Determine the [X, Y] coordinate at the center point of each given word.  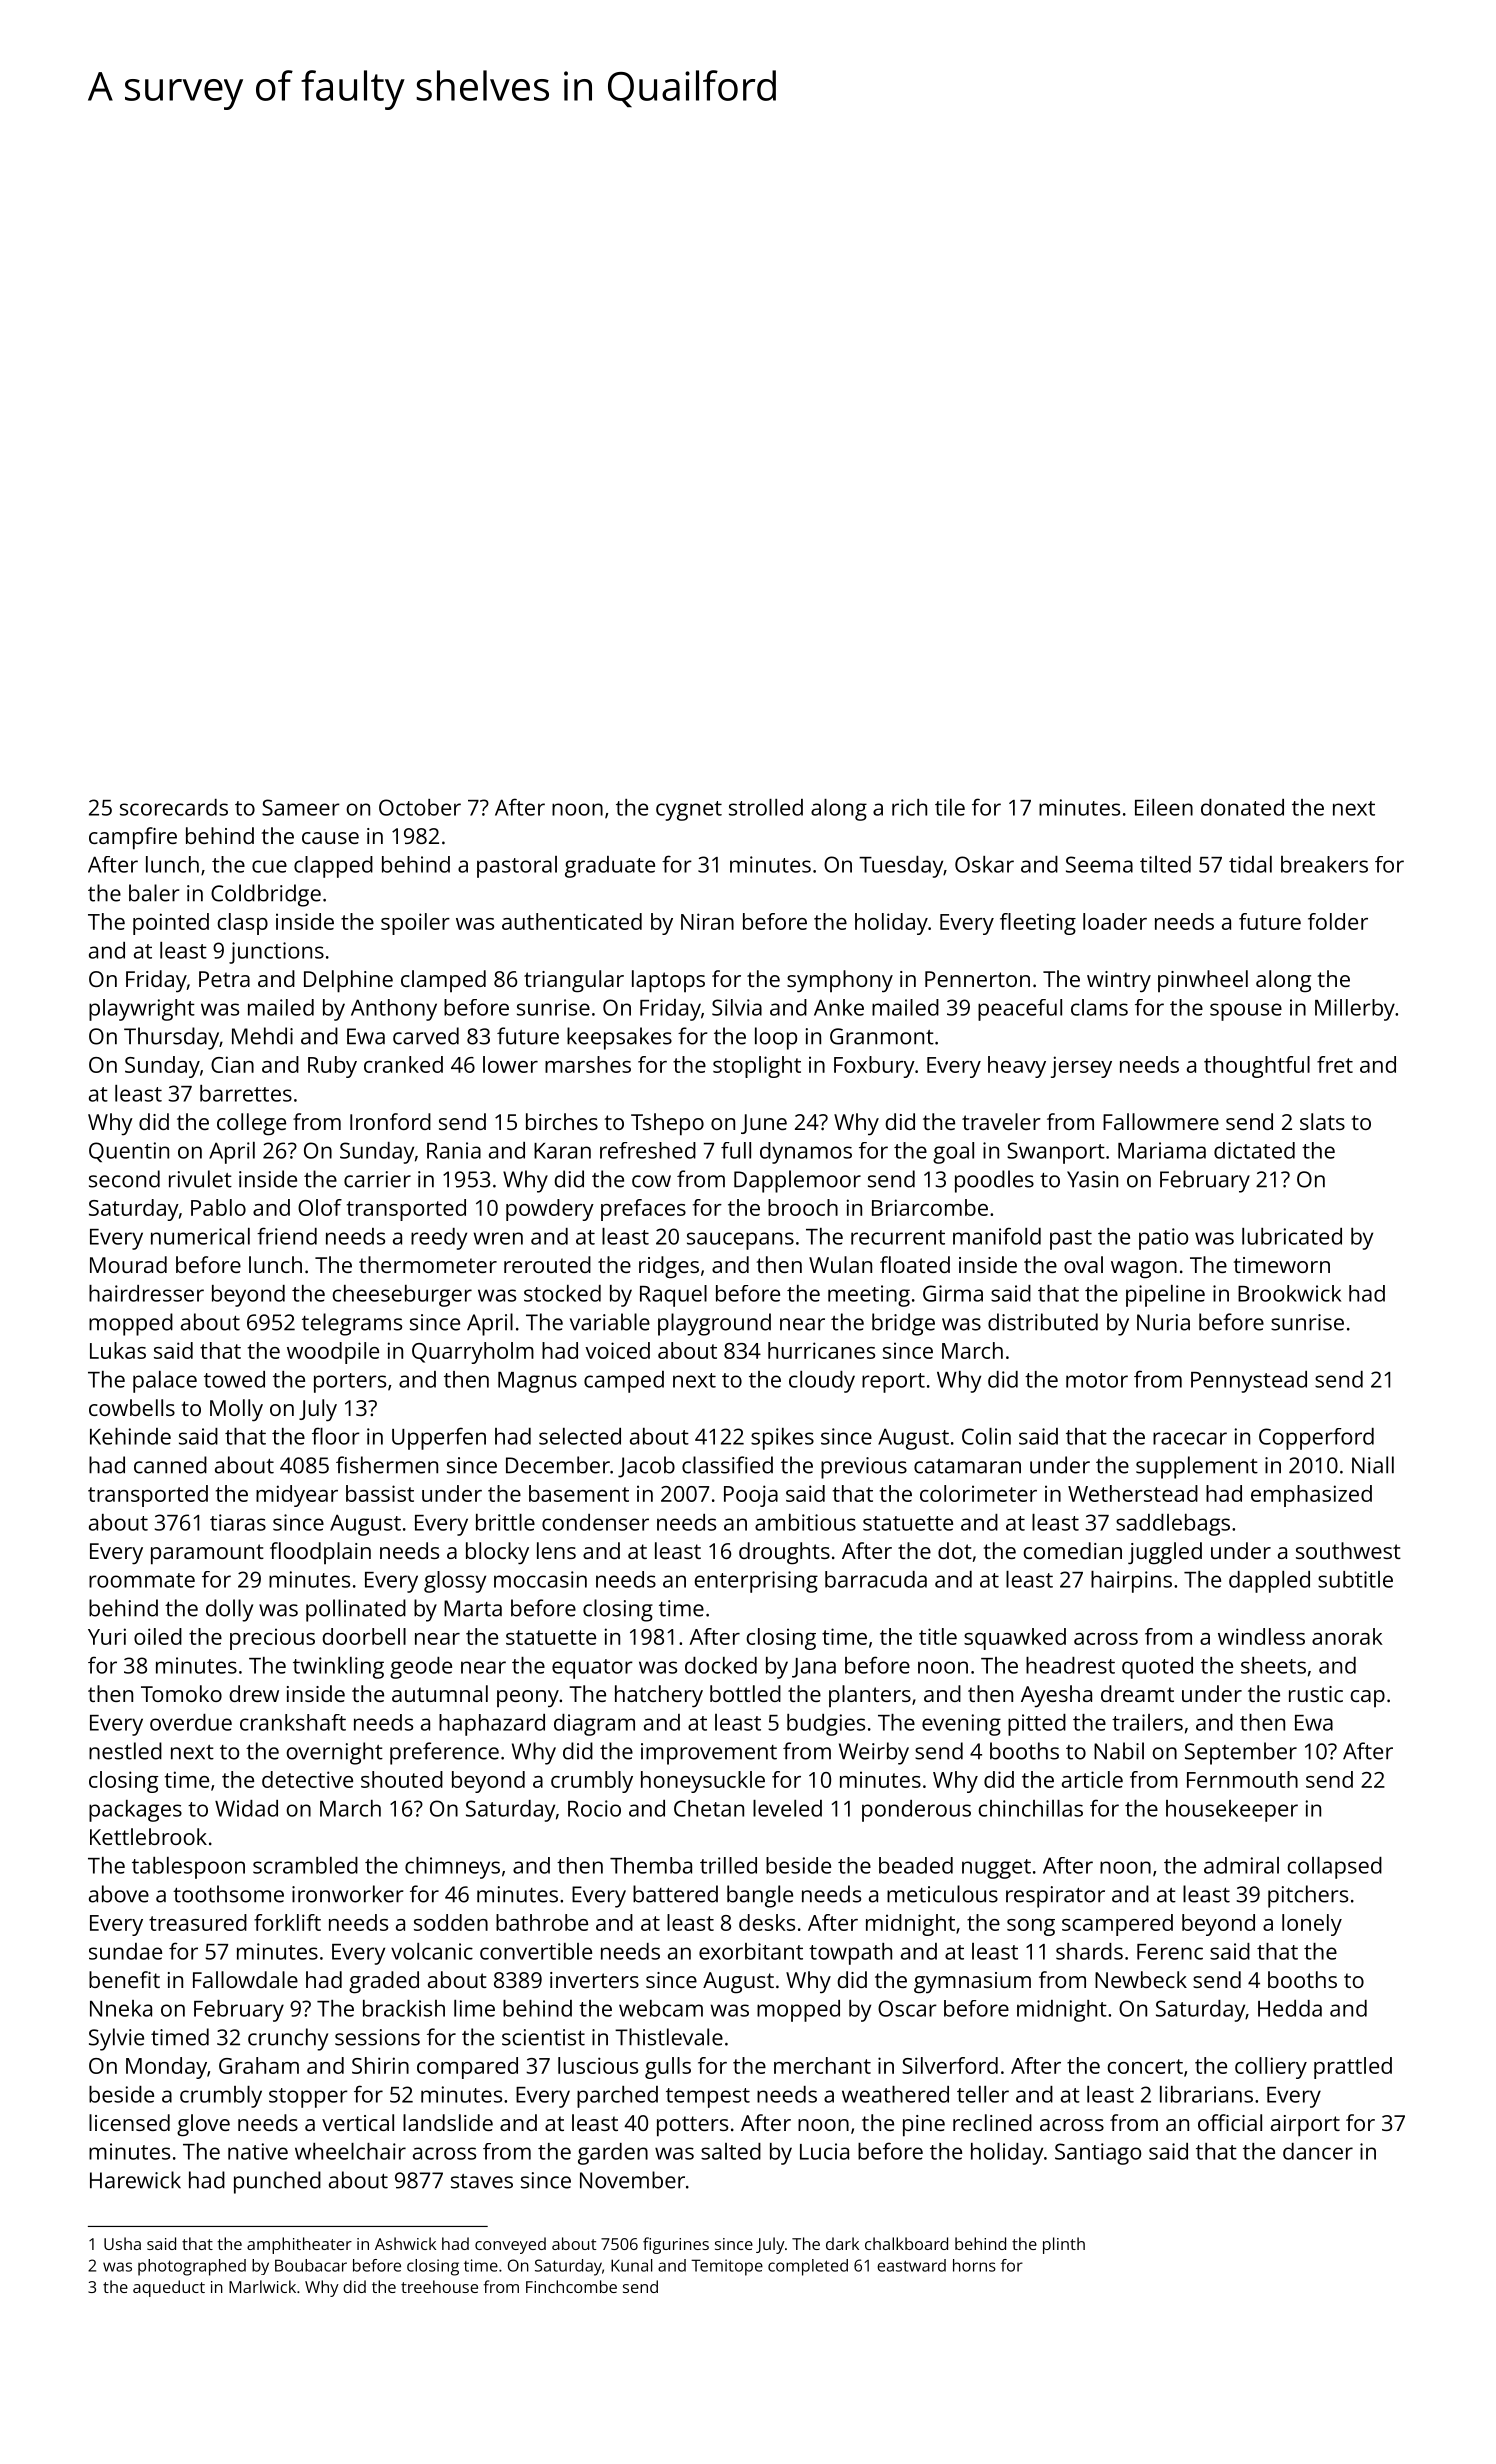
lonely [1312, 1925]
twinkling [338, 1668]
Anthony [394, 1010]
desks [767, 1922]
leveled [787, 1808]
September [1241, 1753]
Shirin [380, 2065]
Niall [1373, 1465]
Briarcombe [930, 1207]
